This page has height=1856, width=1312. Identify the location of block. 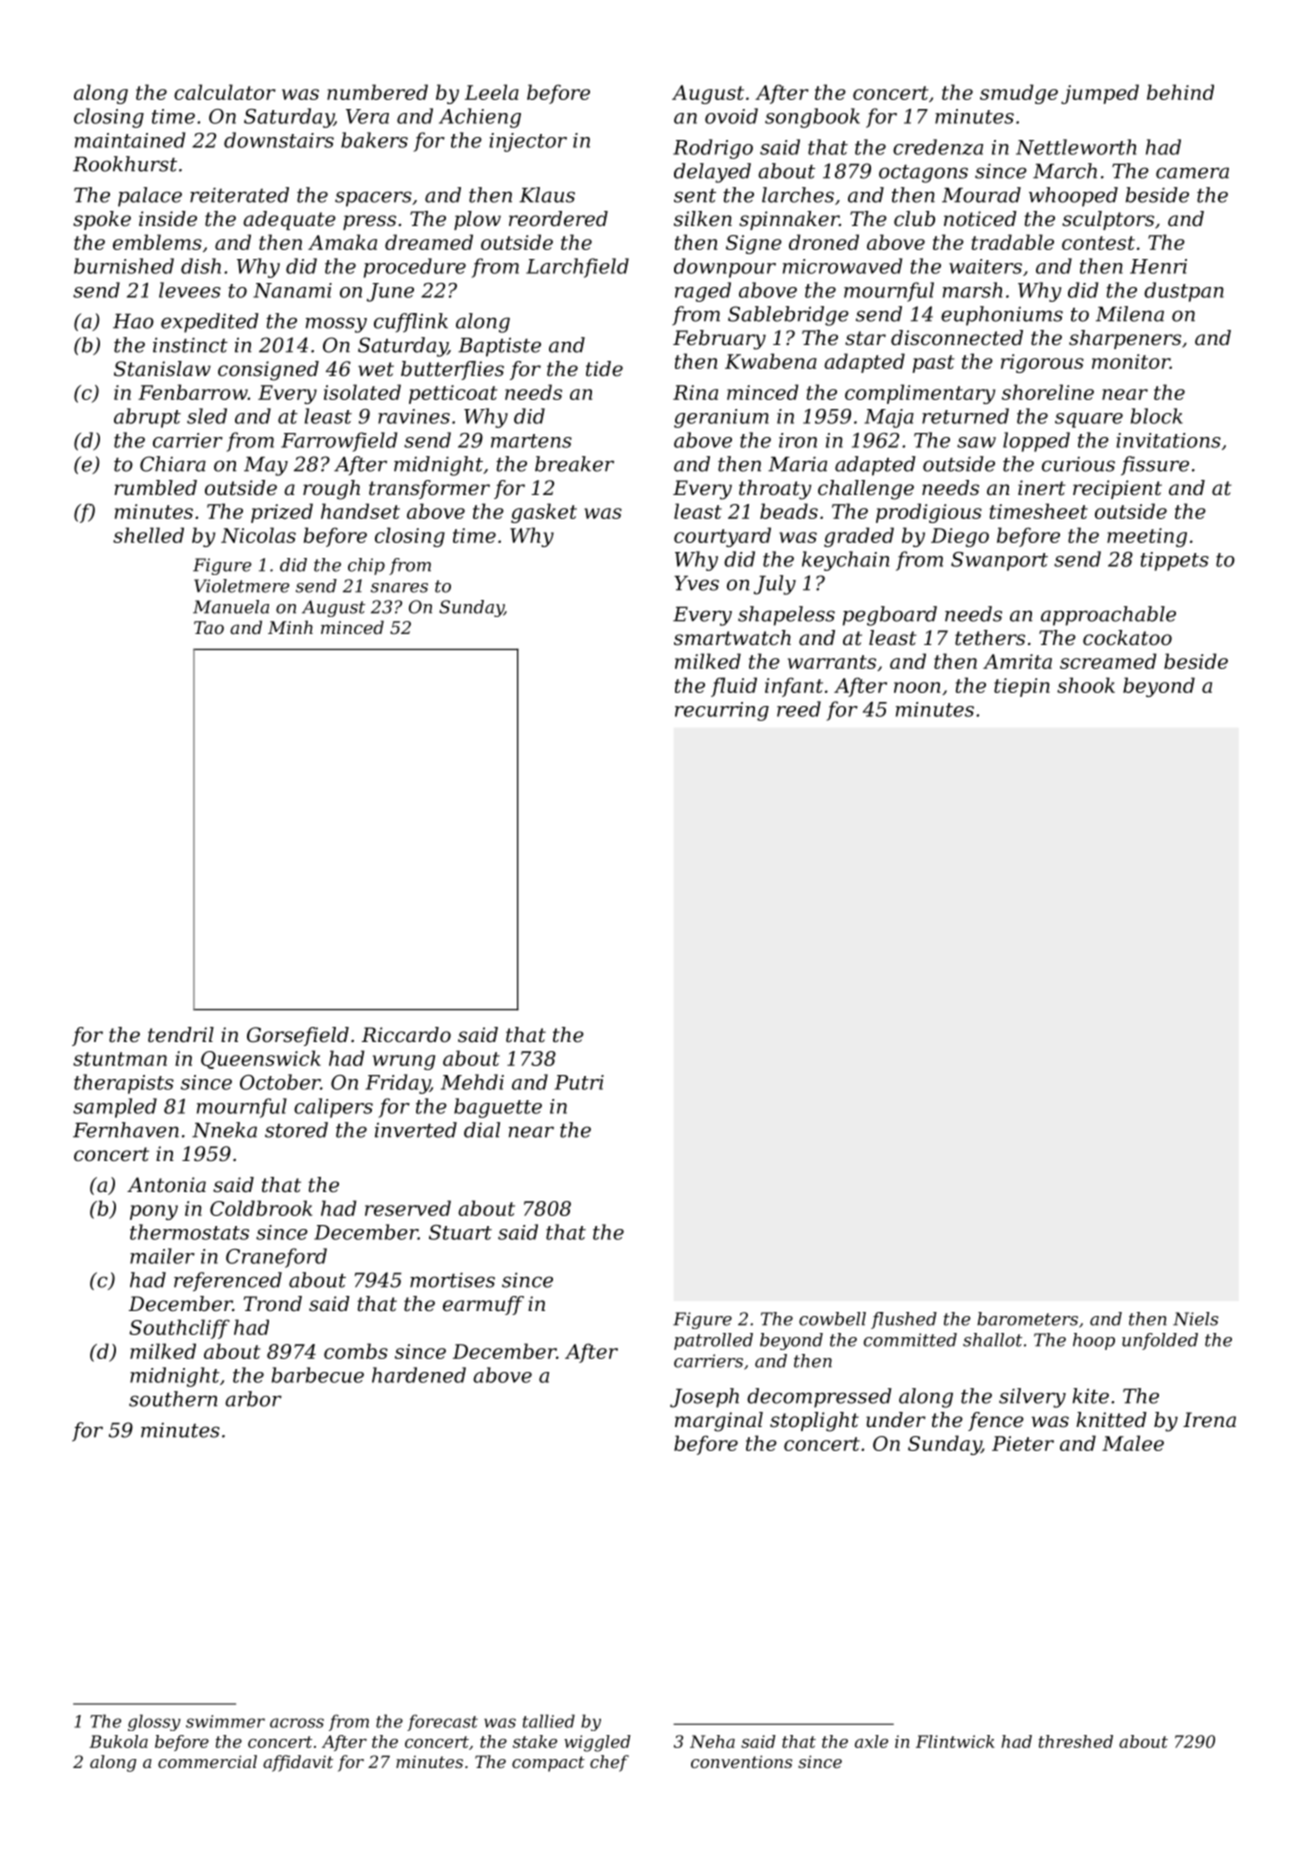
(1157, 416).
